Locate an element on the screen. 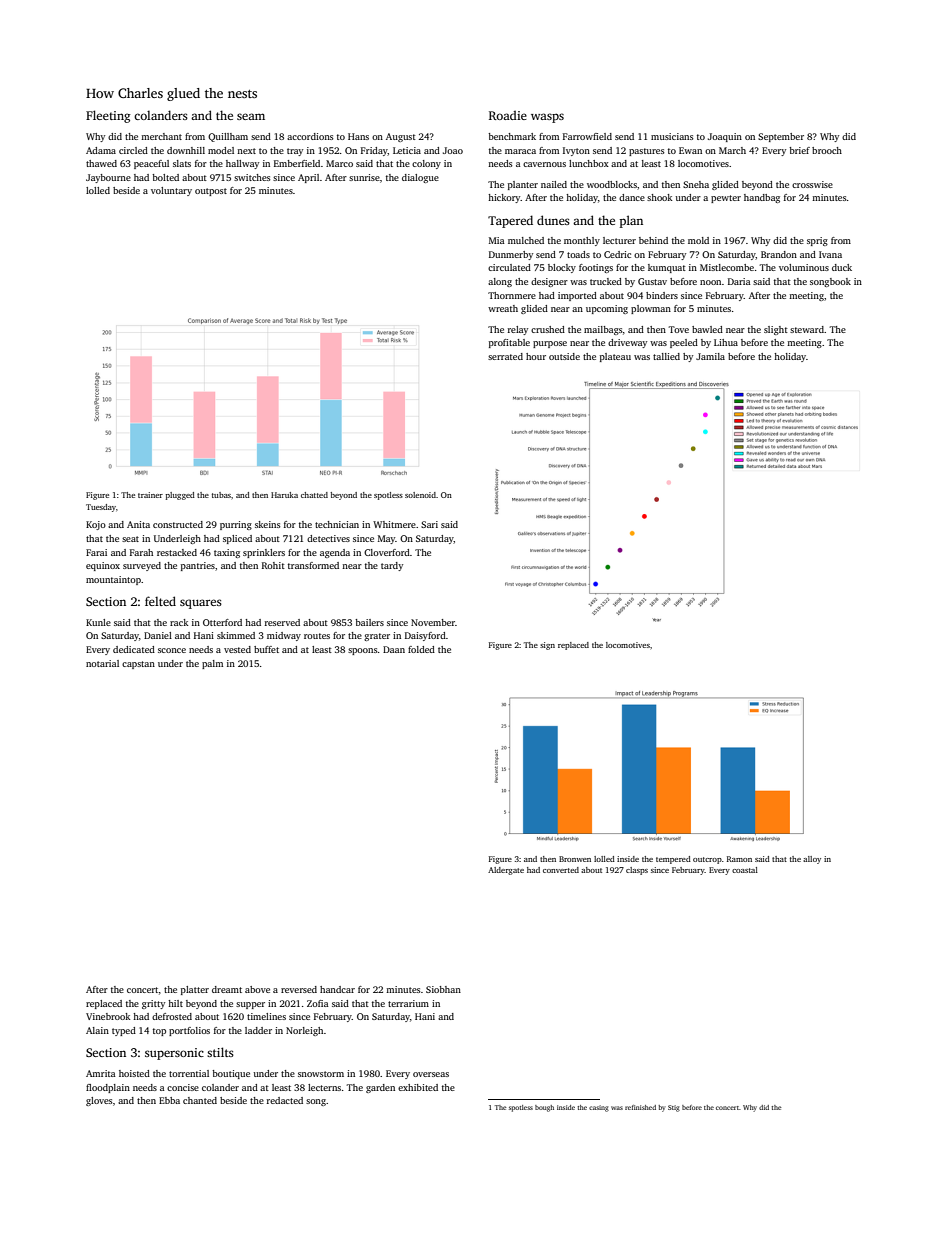  steward is located at coordinates (807, 329).
